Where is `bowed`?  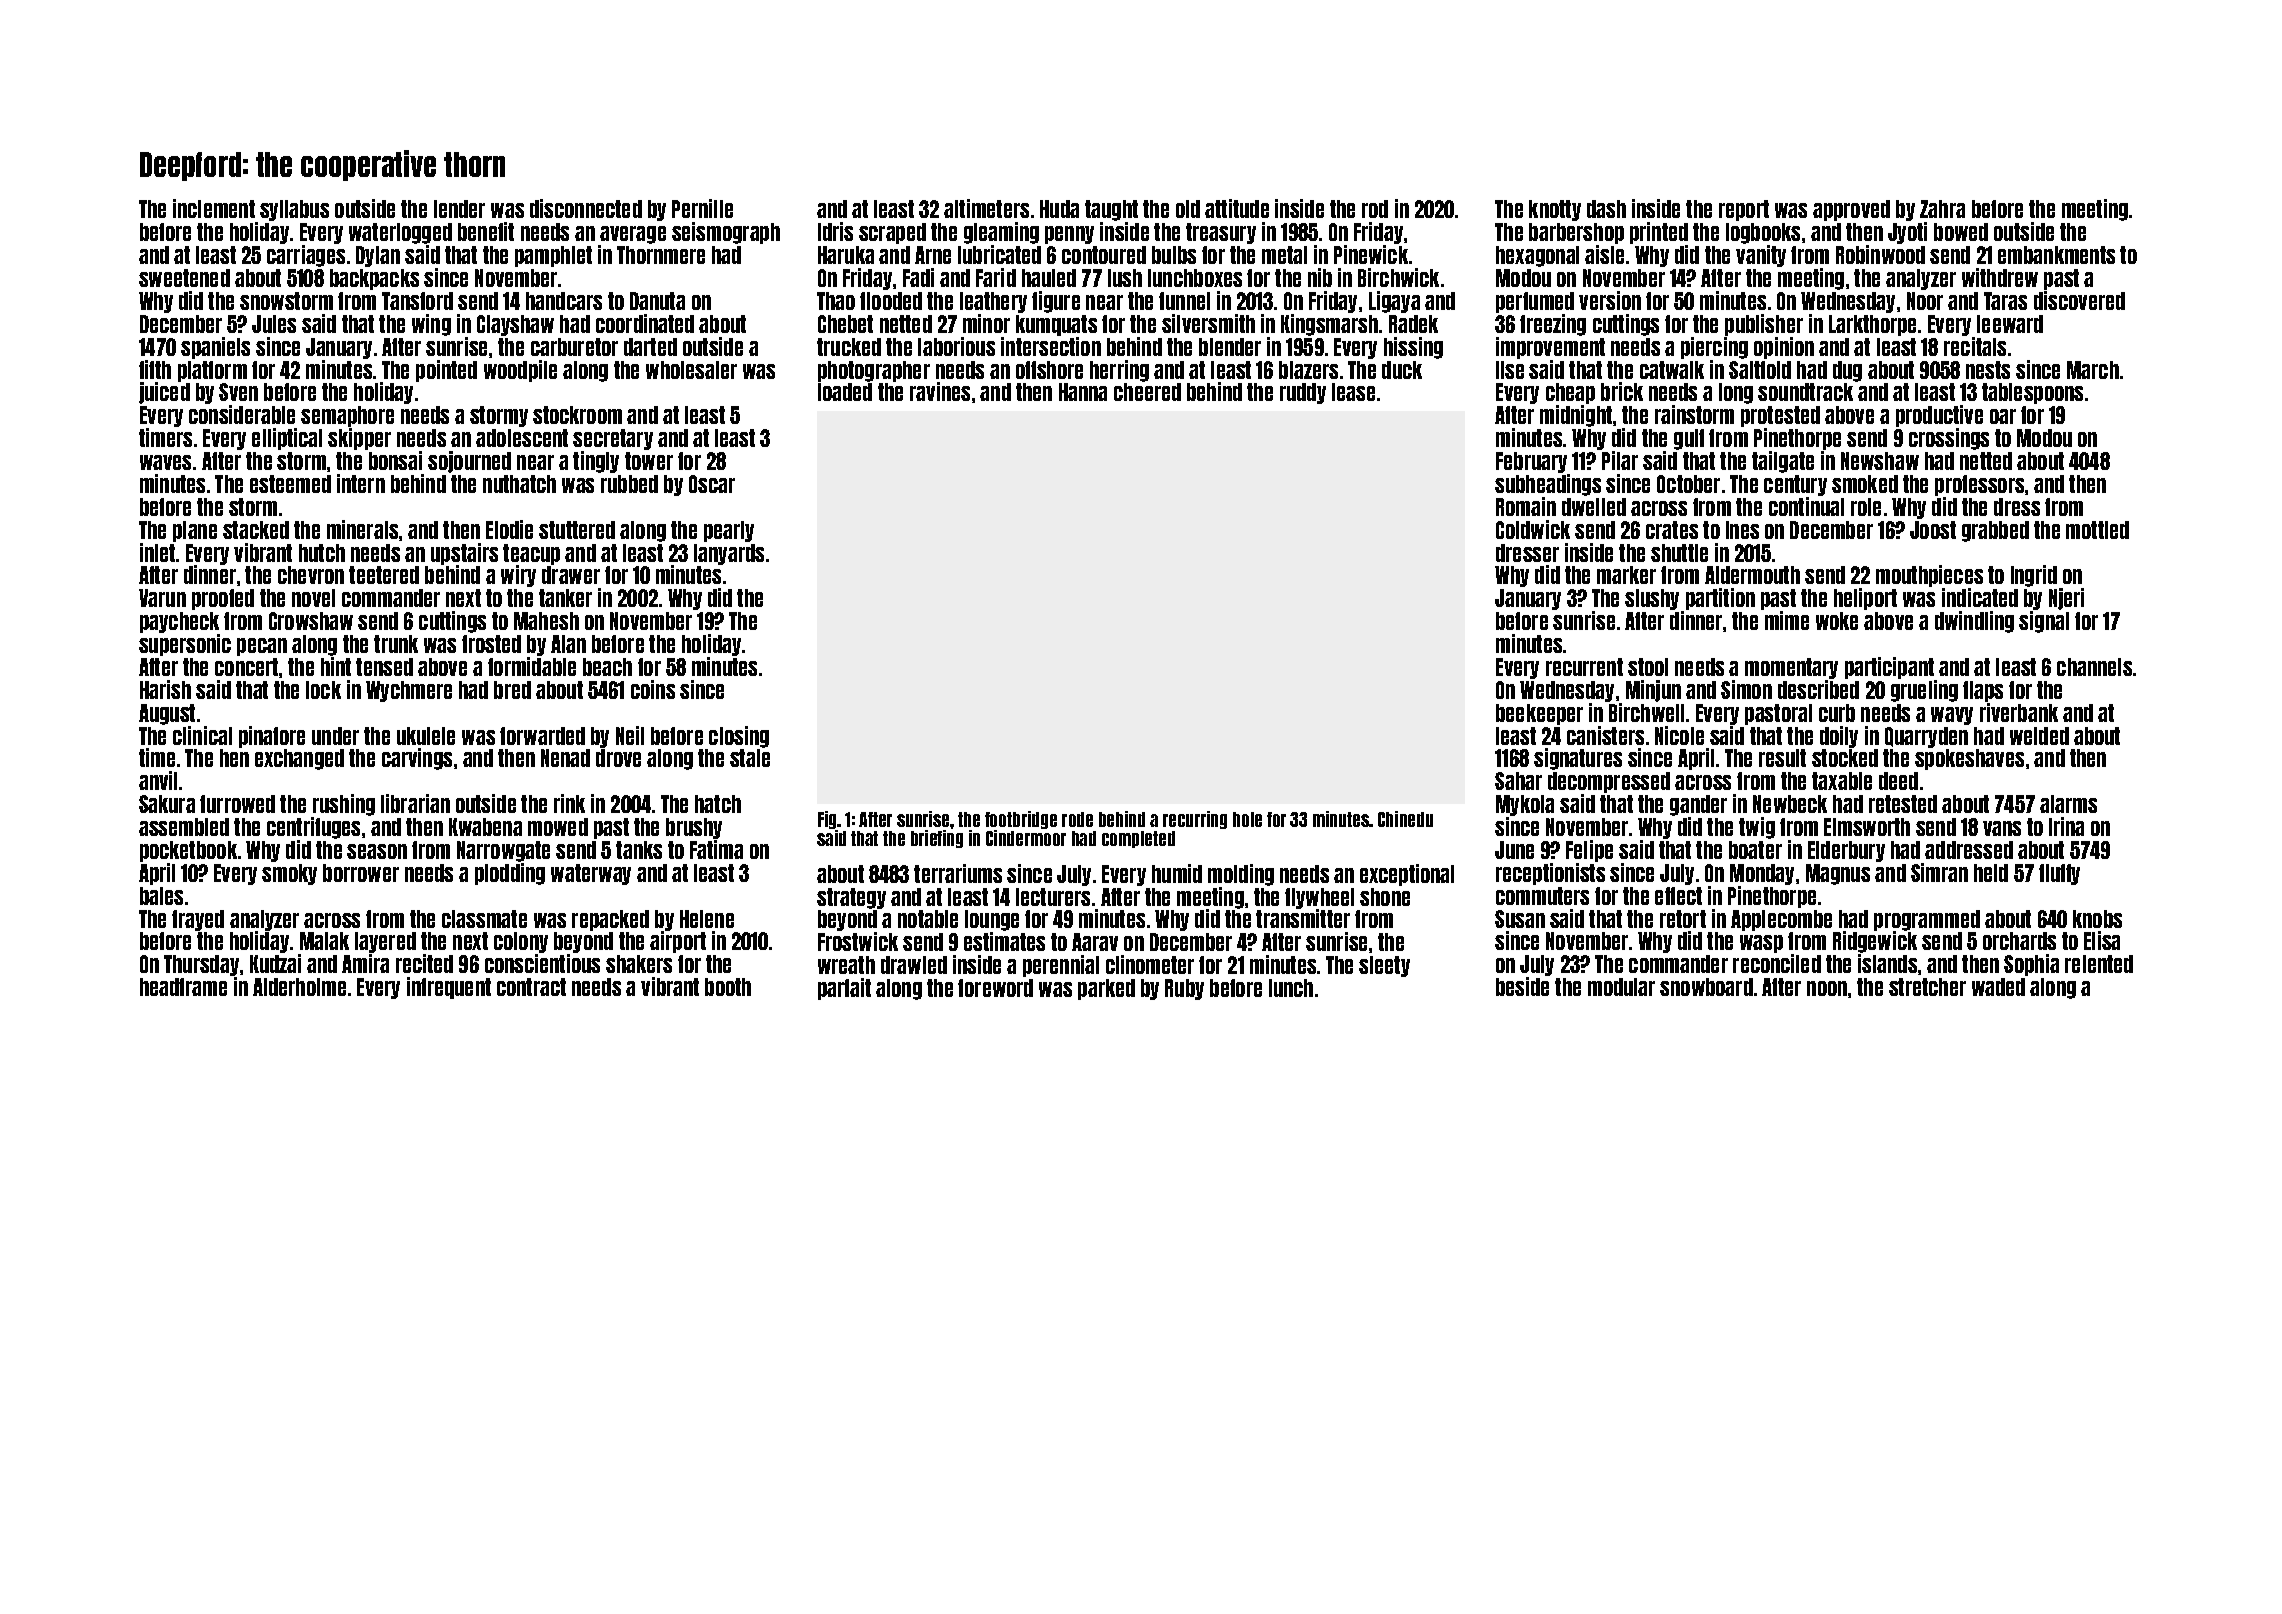
bowed is located at coordinates (1961, 232).
